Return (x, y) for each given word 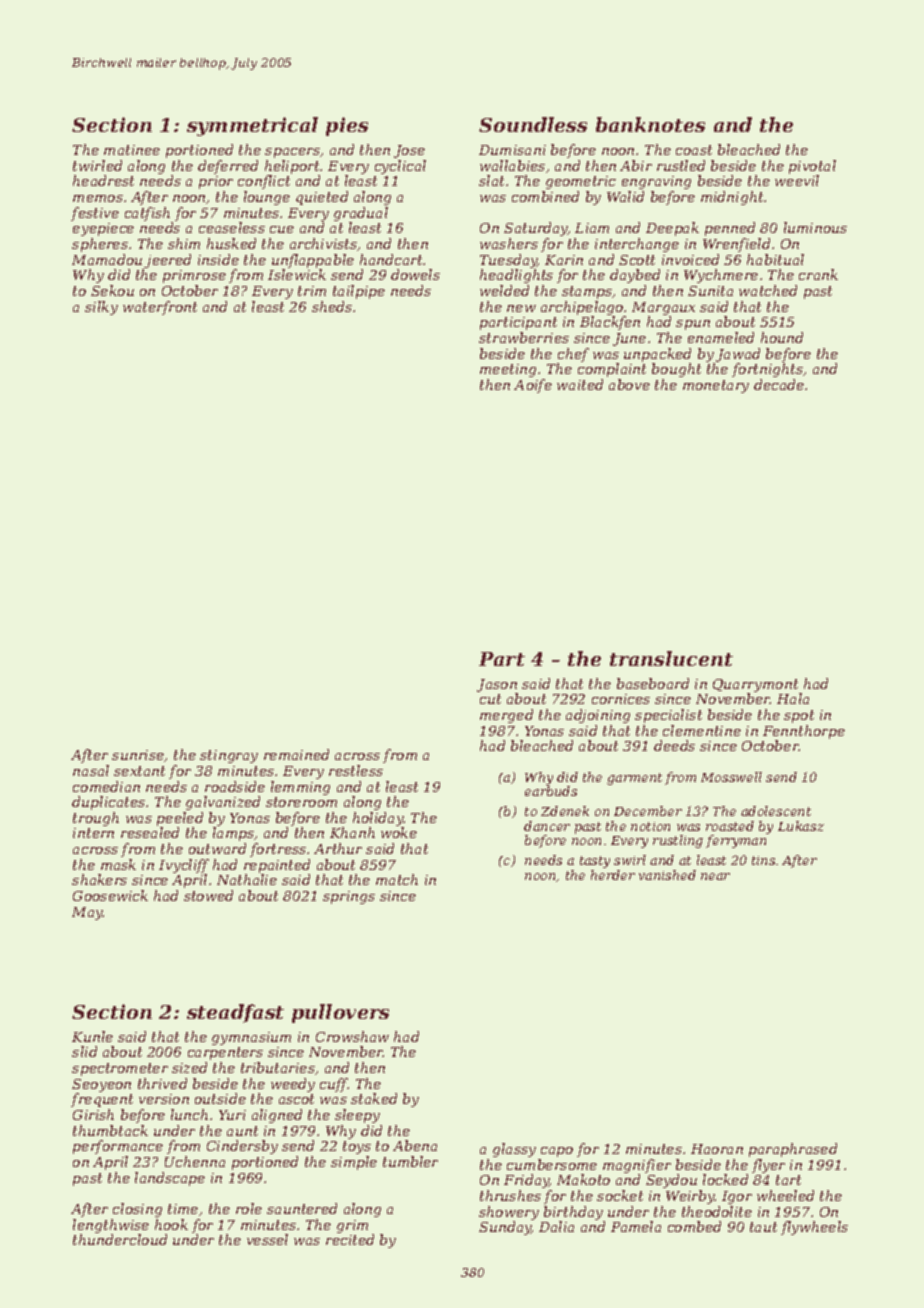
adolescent (776, 811)
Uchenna (195, 1161)
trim (312, 291)
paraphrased (793, 1150)
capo (557, 1152)
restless (356, 770)
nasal (91, 770)
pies (347, 126)
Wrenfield (736, 245)
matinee (132, 150)
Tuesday (509, 261)
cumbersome (552, 1164)
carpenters (225, 1053)
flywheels (814, 1228)
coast (694, 150)
